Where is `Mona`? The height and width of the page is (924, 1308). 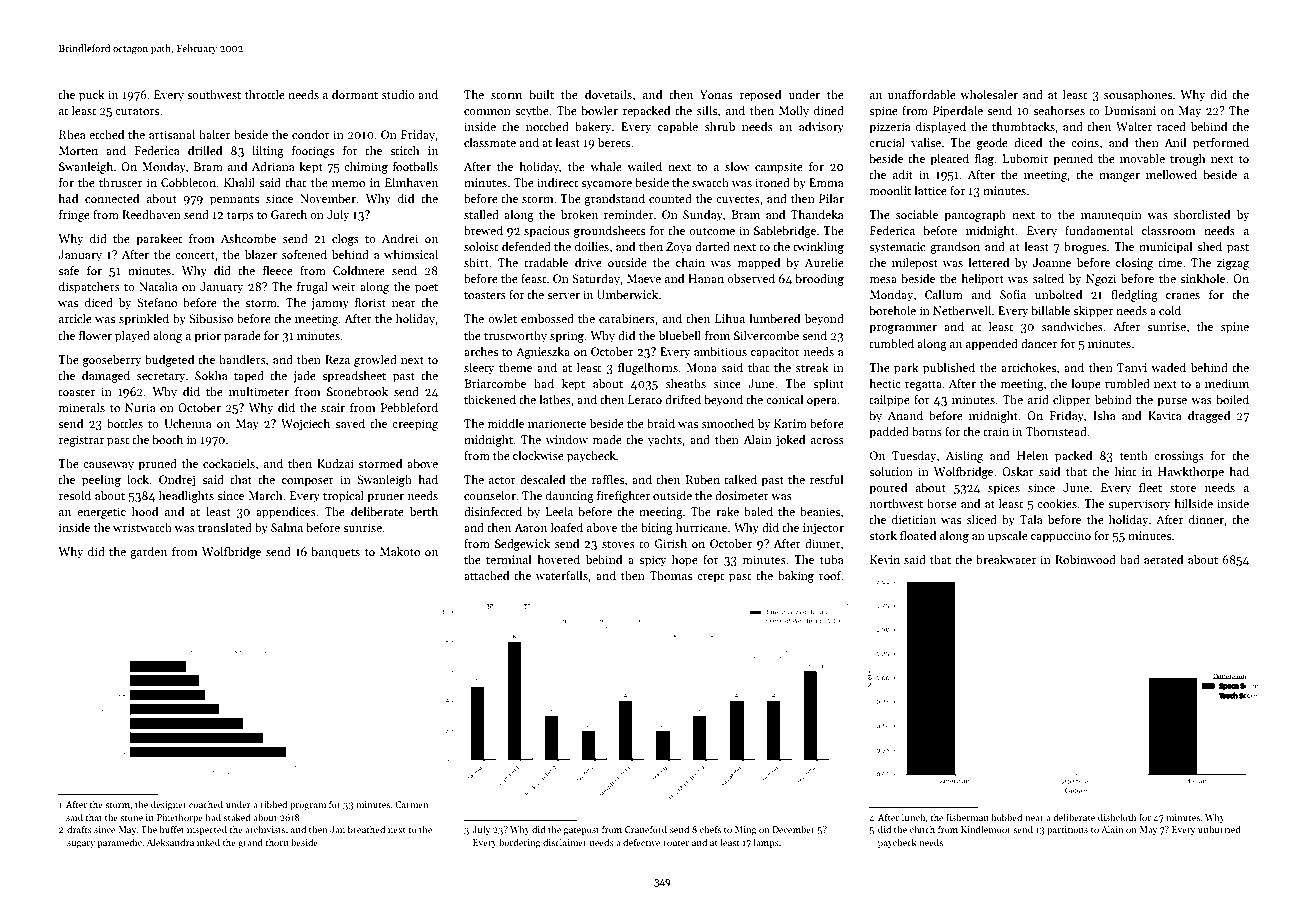
Mona is located at coordinates (701, 367).
